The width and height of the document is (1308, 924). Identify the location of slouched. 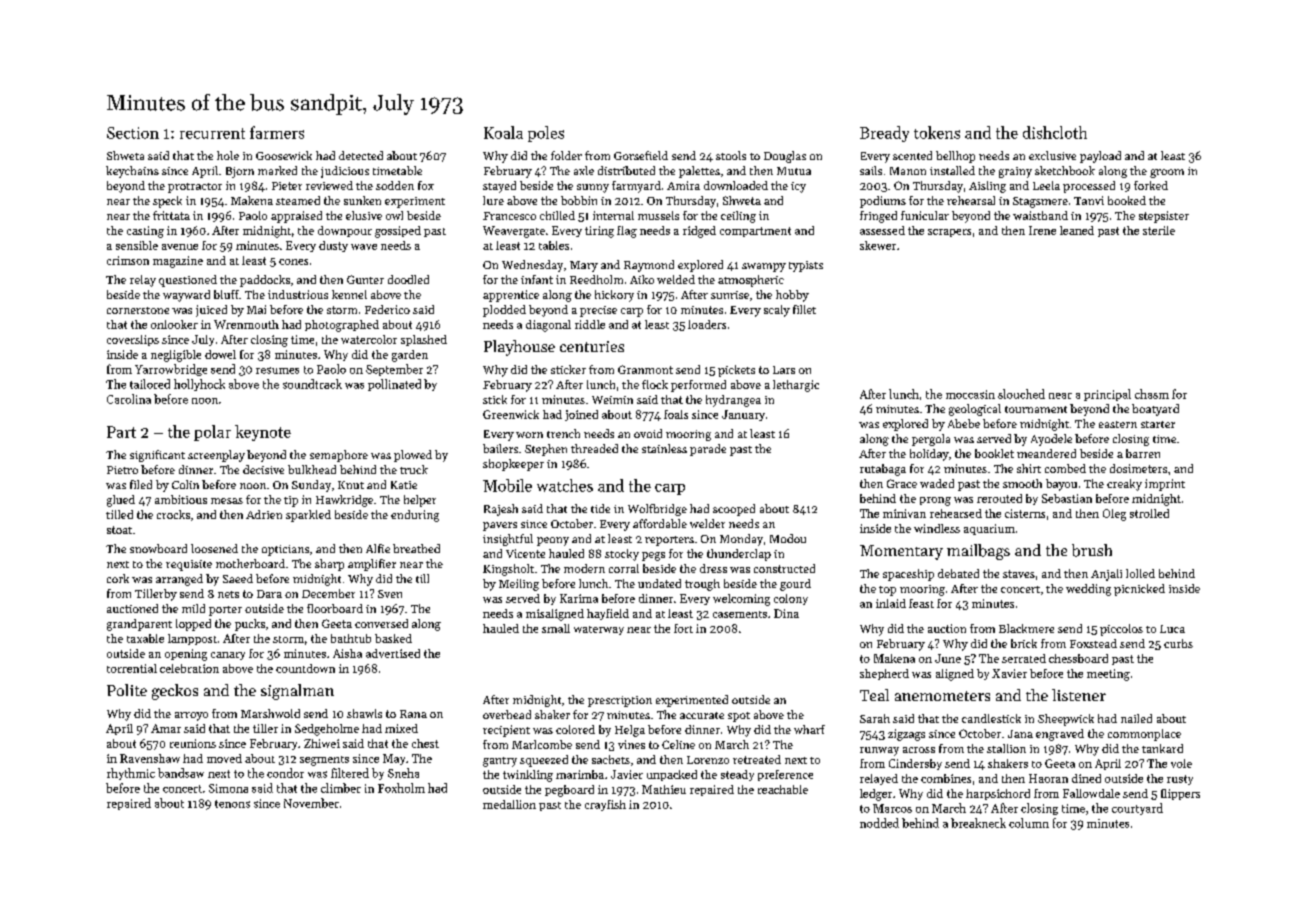
(1021, 394).
